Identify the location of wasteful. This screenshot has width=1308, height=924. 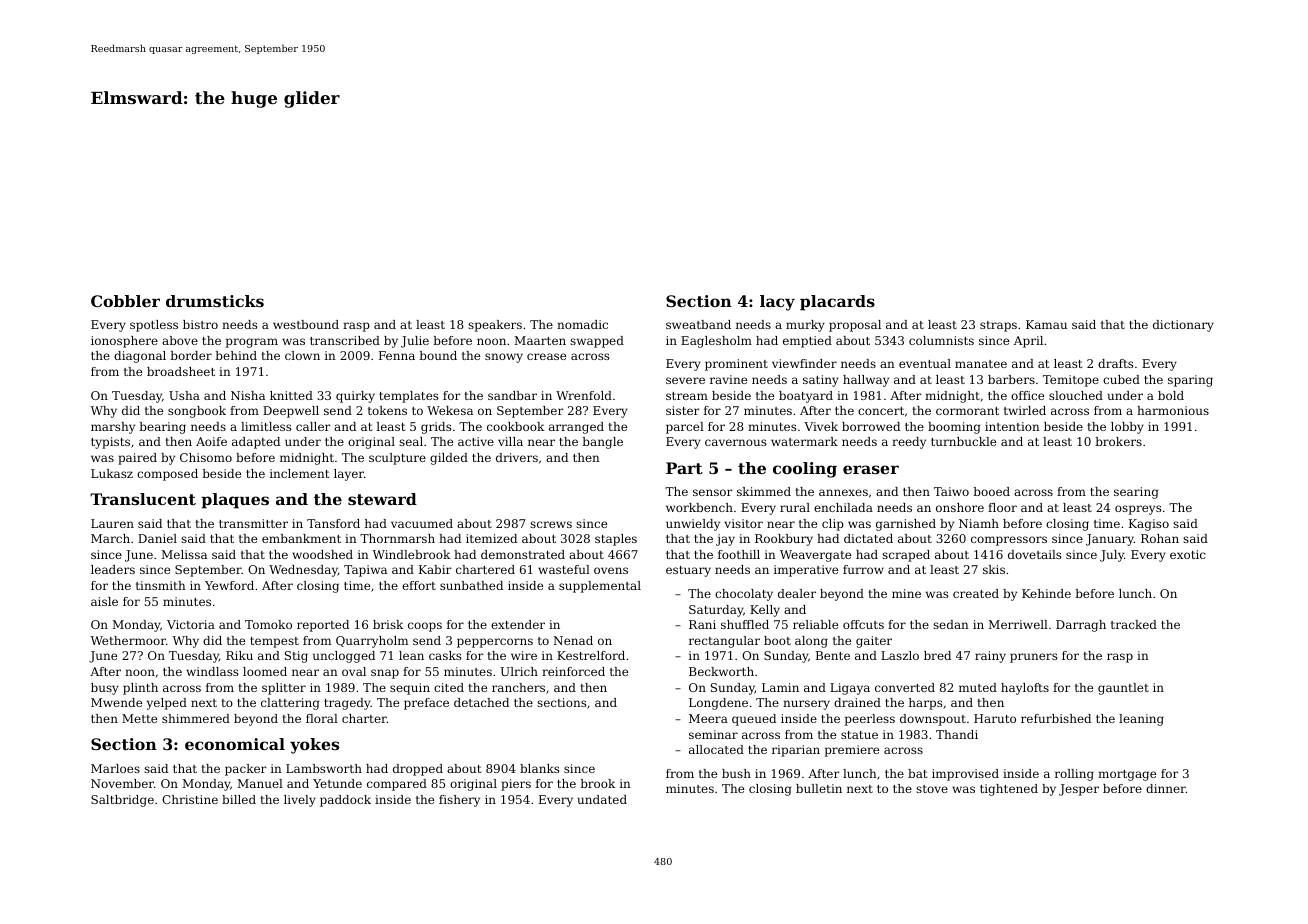
(564, 569).
